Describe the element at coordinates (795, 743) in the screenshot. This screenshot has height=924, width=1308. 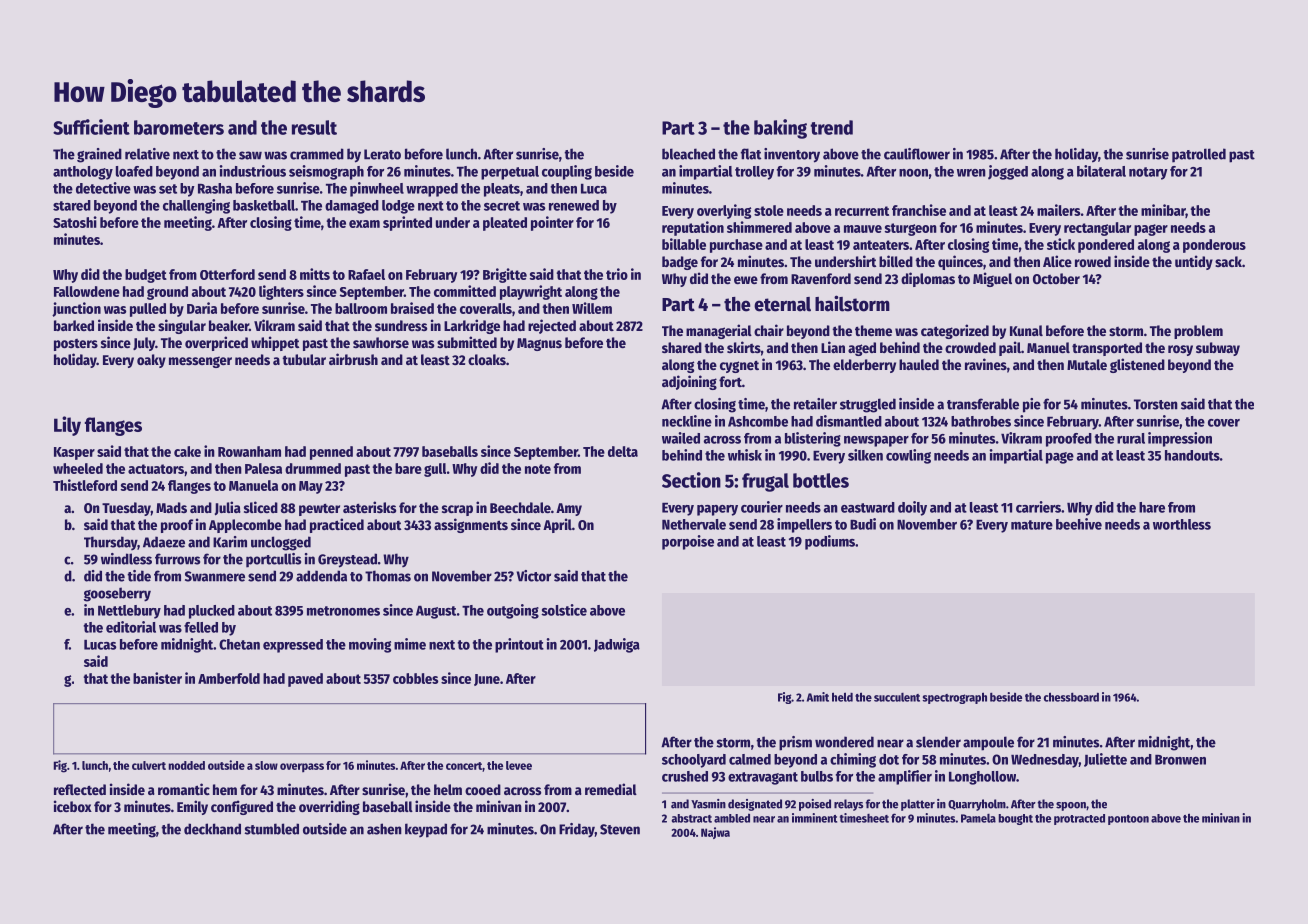
I see `prism` at that location.
